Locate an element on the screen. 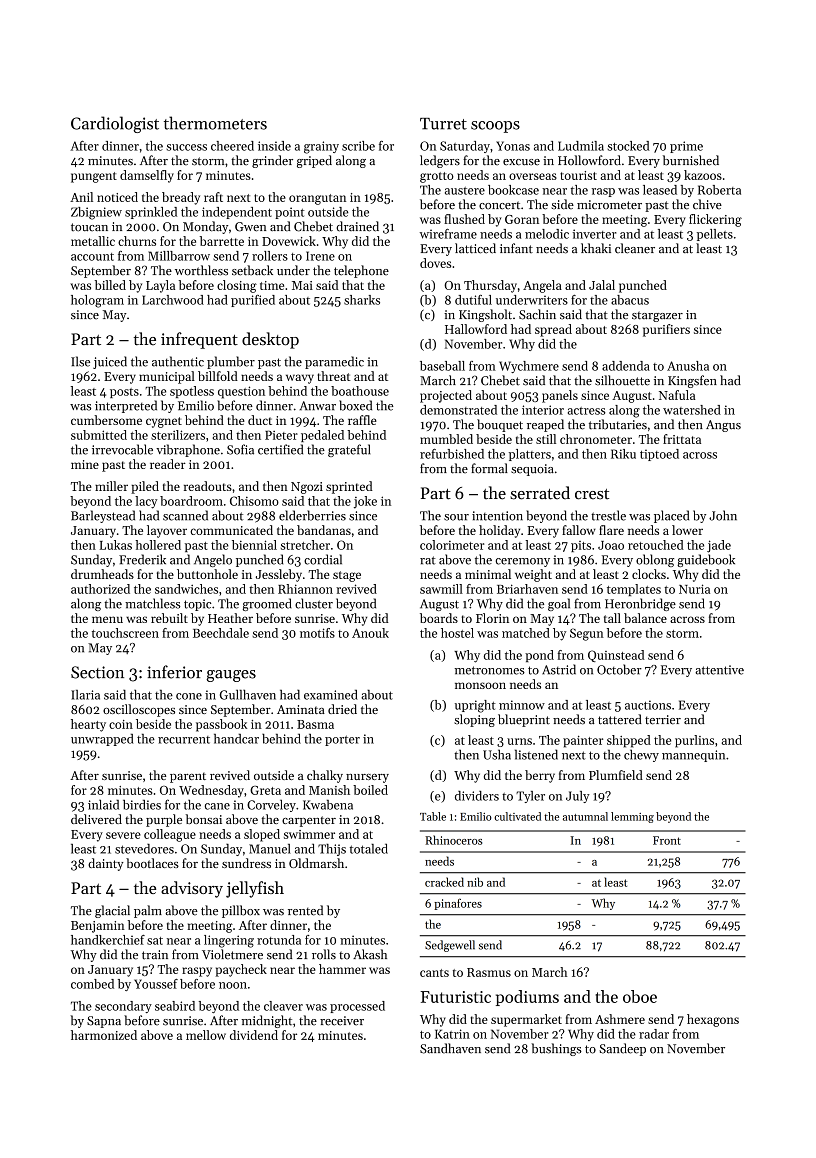 The width and height of the screenshot is (816, 1158). noon is located at coordinates (233, 985).
